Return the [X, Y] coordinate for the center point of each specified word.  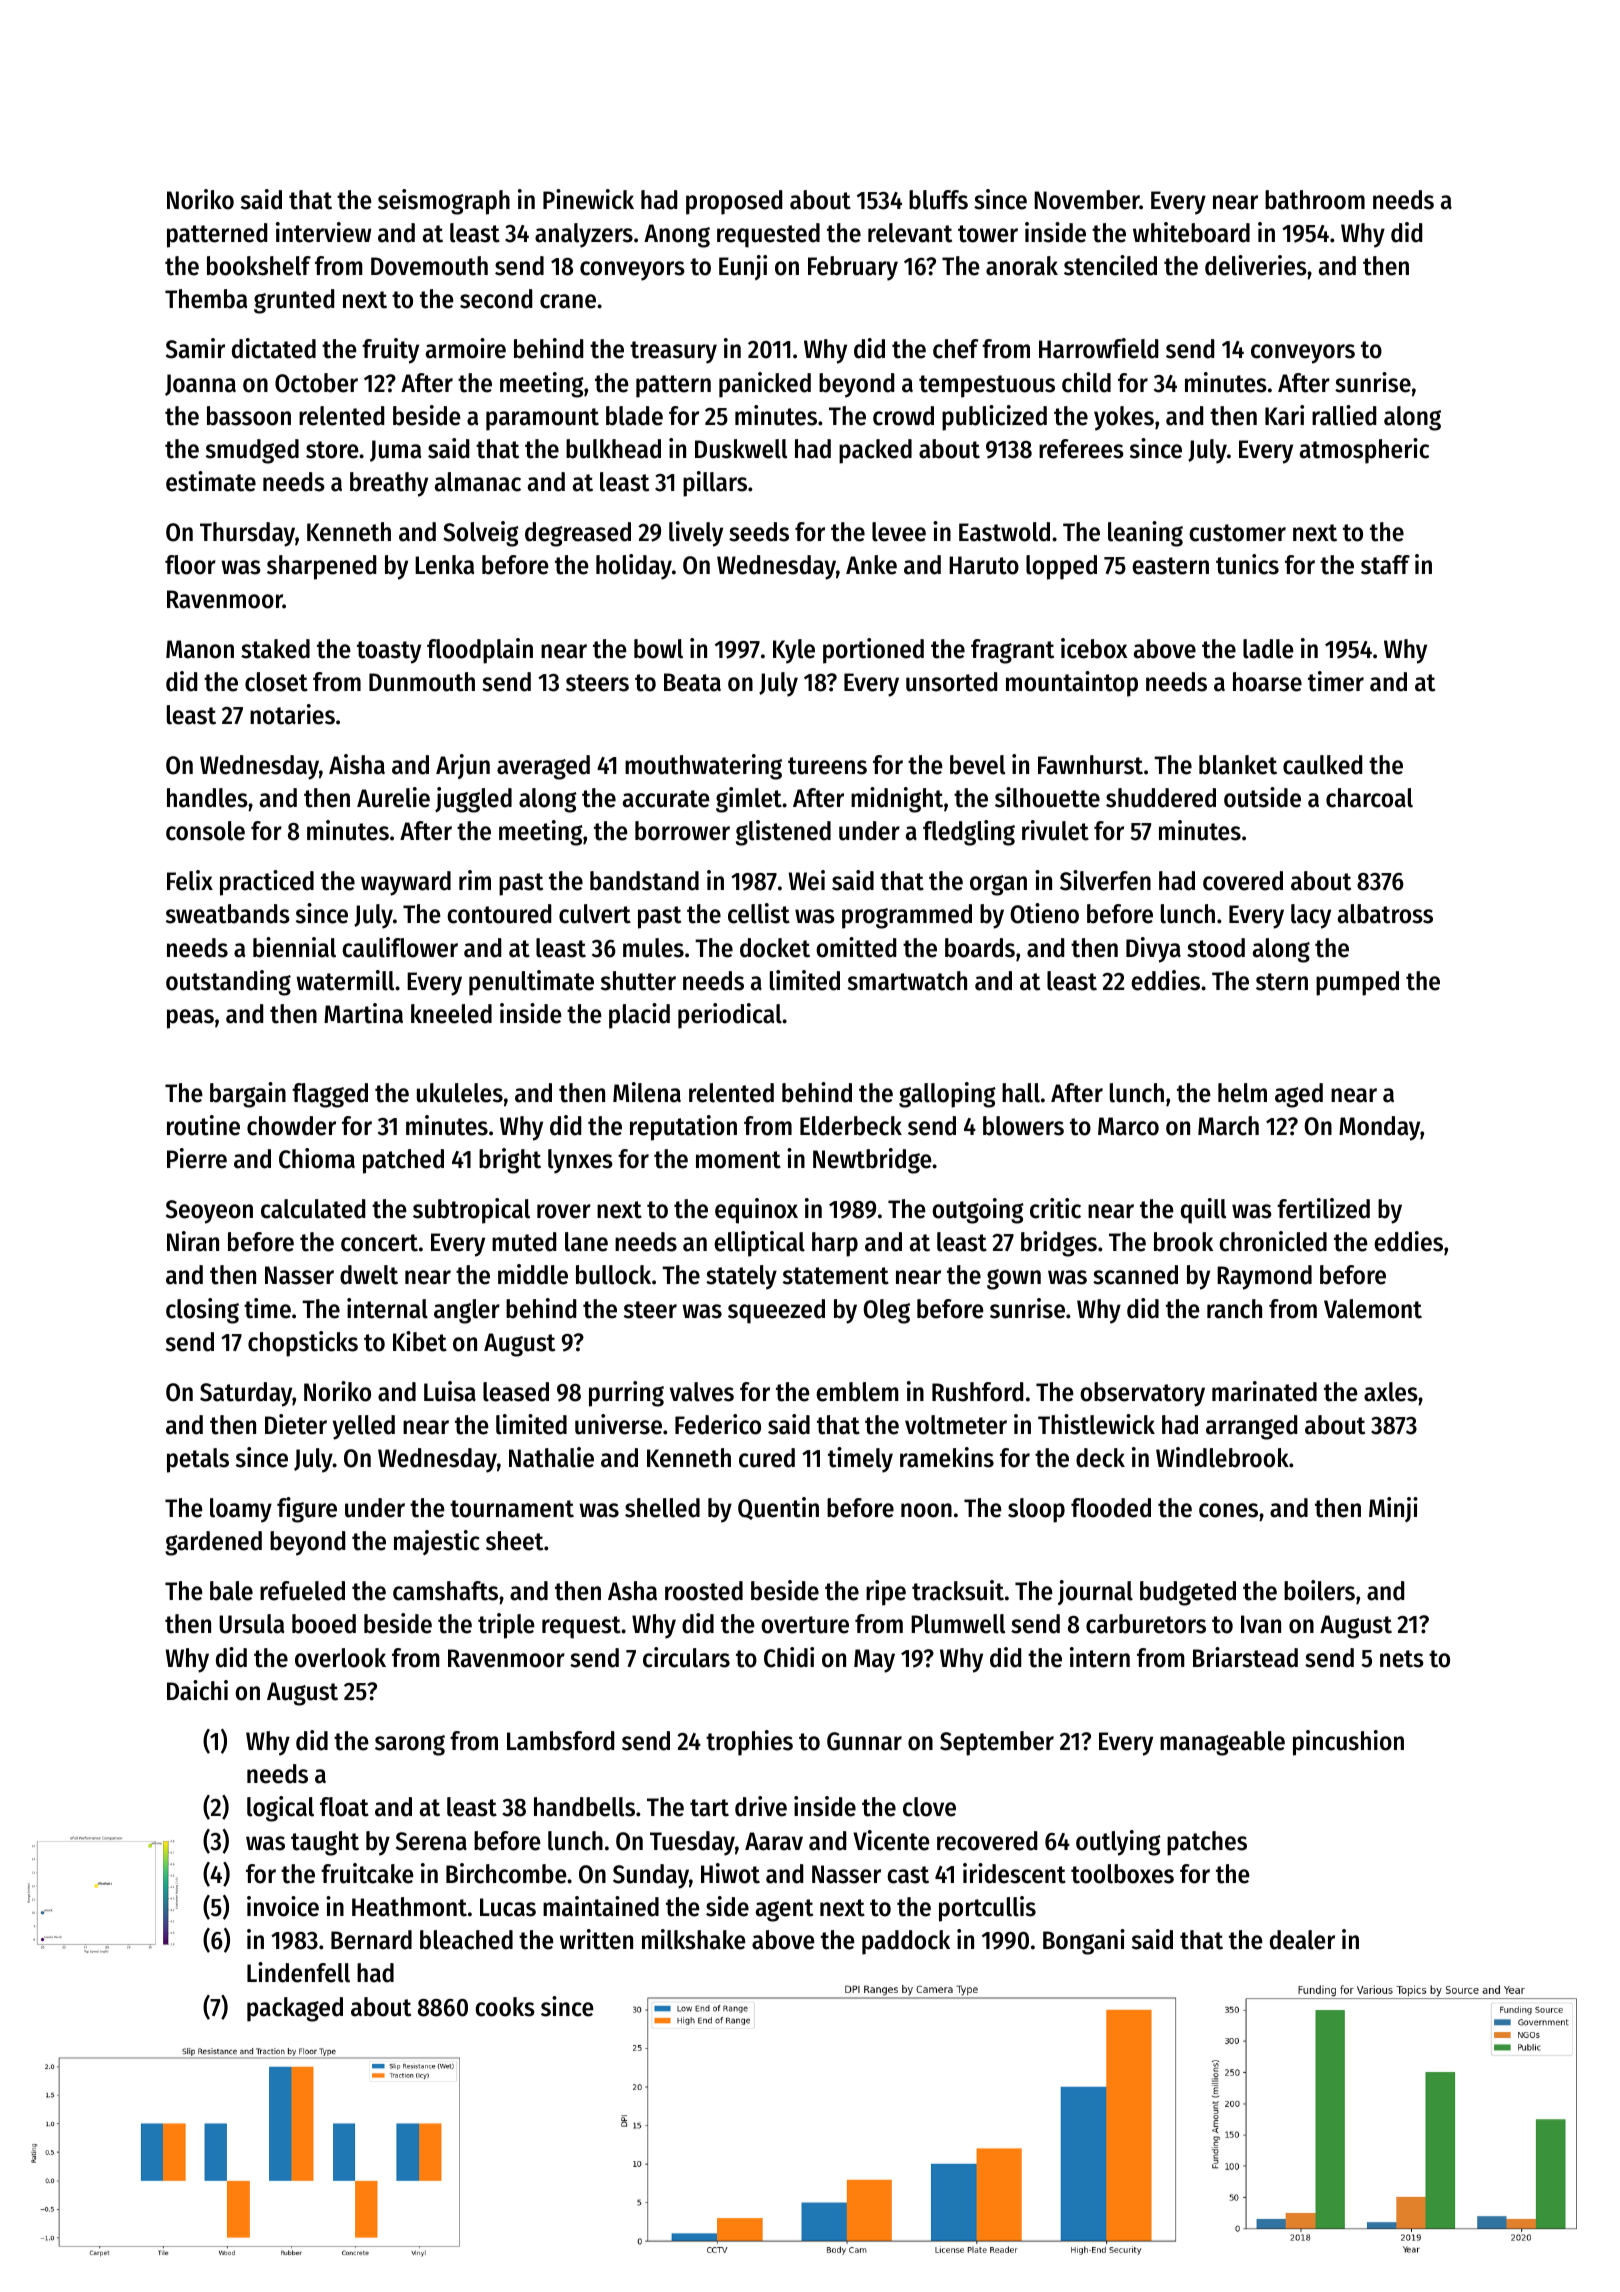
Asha [632, 1591]
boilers [1319, 1590]
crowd [903, 416]
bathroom [1315, 200]
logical [280, 1809]
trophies [749, 1743]
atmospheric [1364, 451]
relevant [910, 233]
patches [1207, 1843]
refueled [302, 1591]
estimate [211, 481]
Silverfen [1105, 880]
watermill [345, 980]
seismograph [444, 202]
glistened [783, 833]
